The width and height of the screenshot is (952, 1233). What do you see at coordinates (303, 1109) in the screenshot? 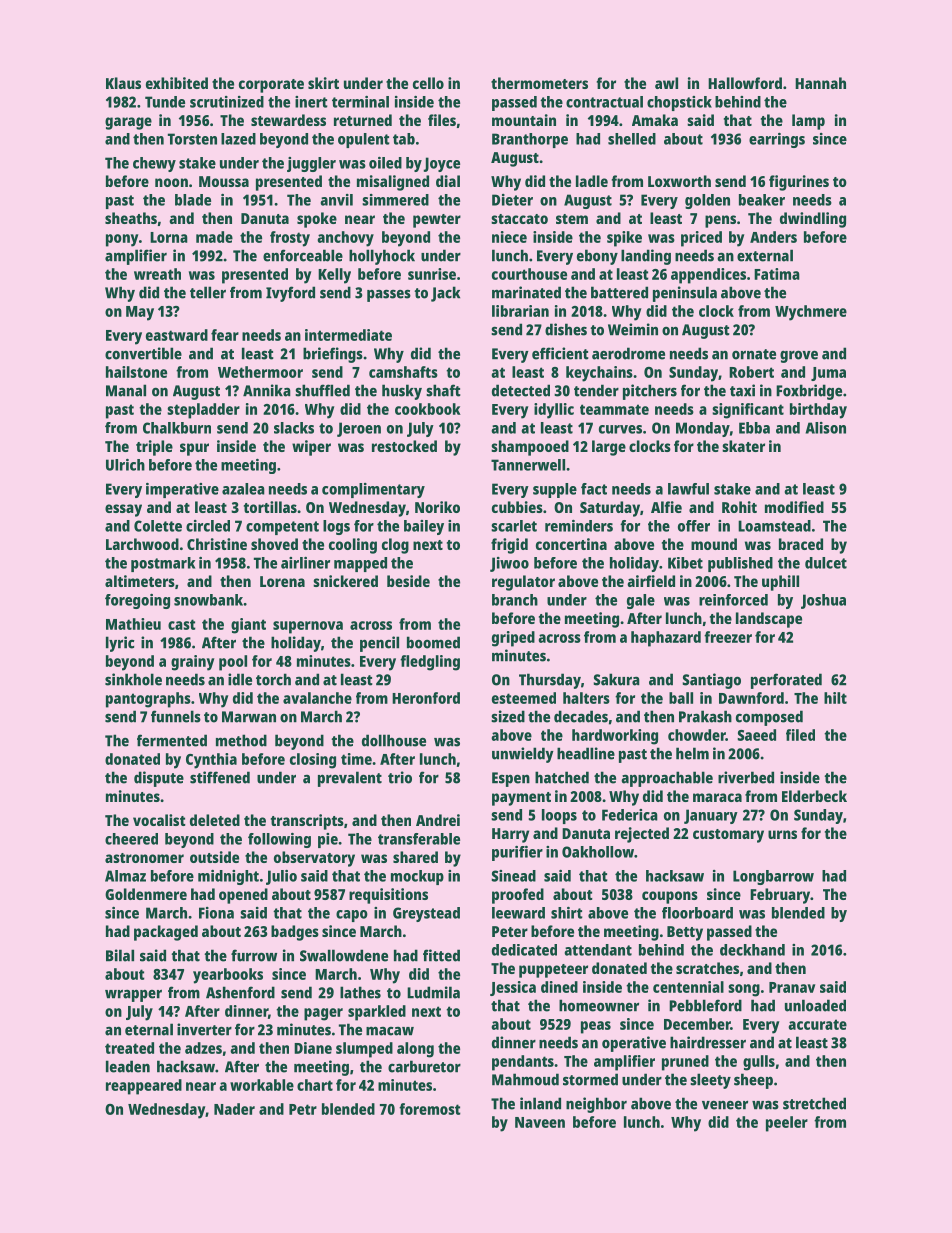
I see `Petr` at bounding box center [303, 1109].
